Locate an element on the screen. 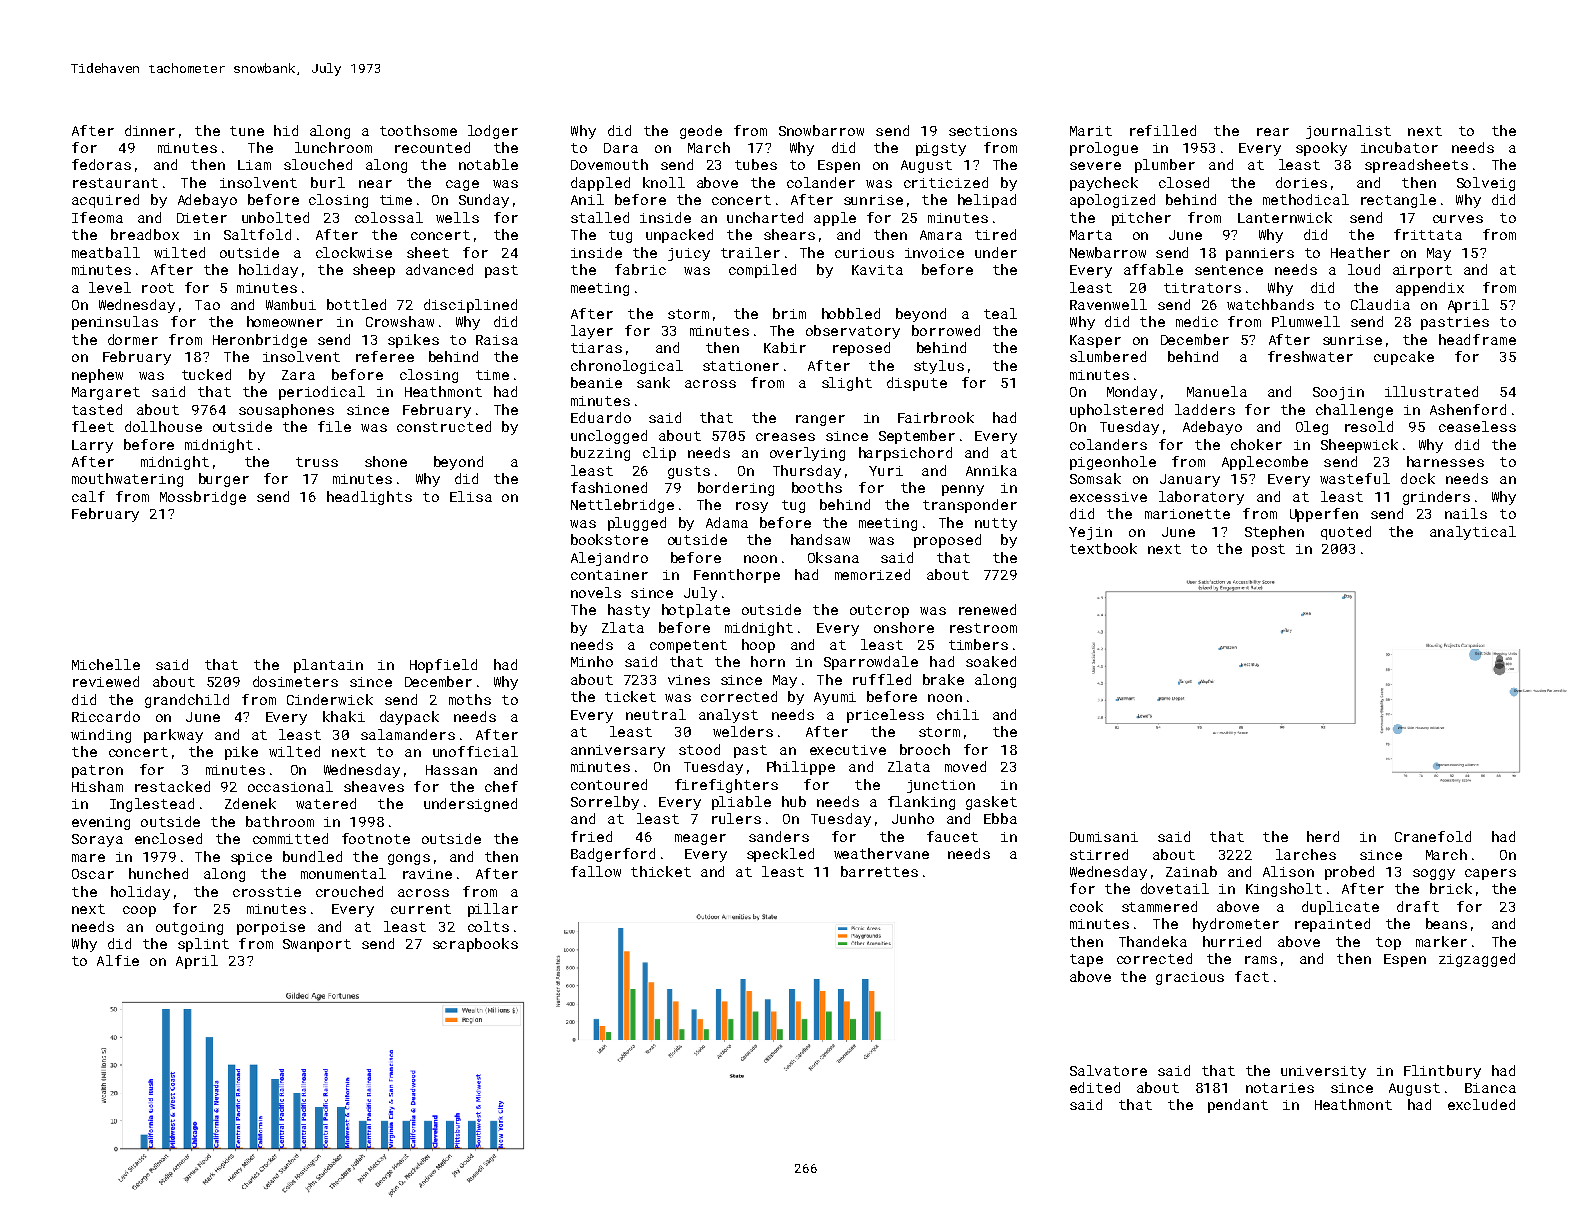 This screenshot has height=1227, width=1588. Alfie is located at coordinates (118, 960).
